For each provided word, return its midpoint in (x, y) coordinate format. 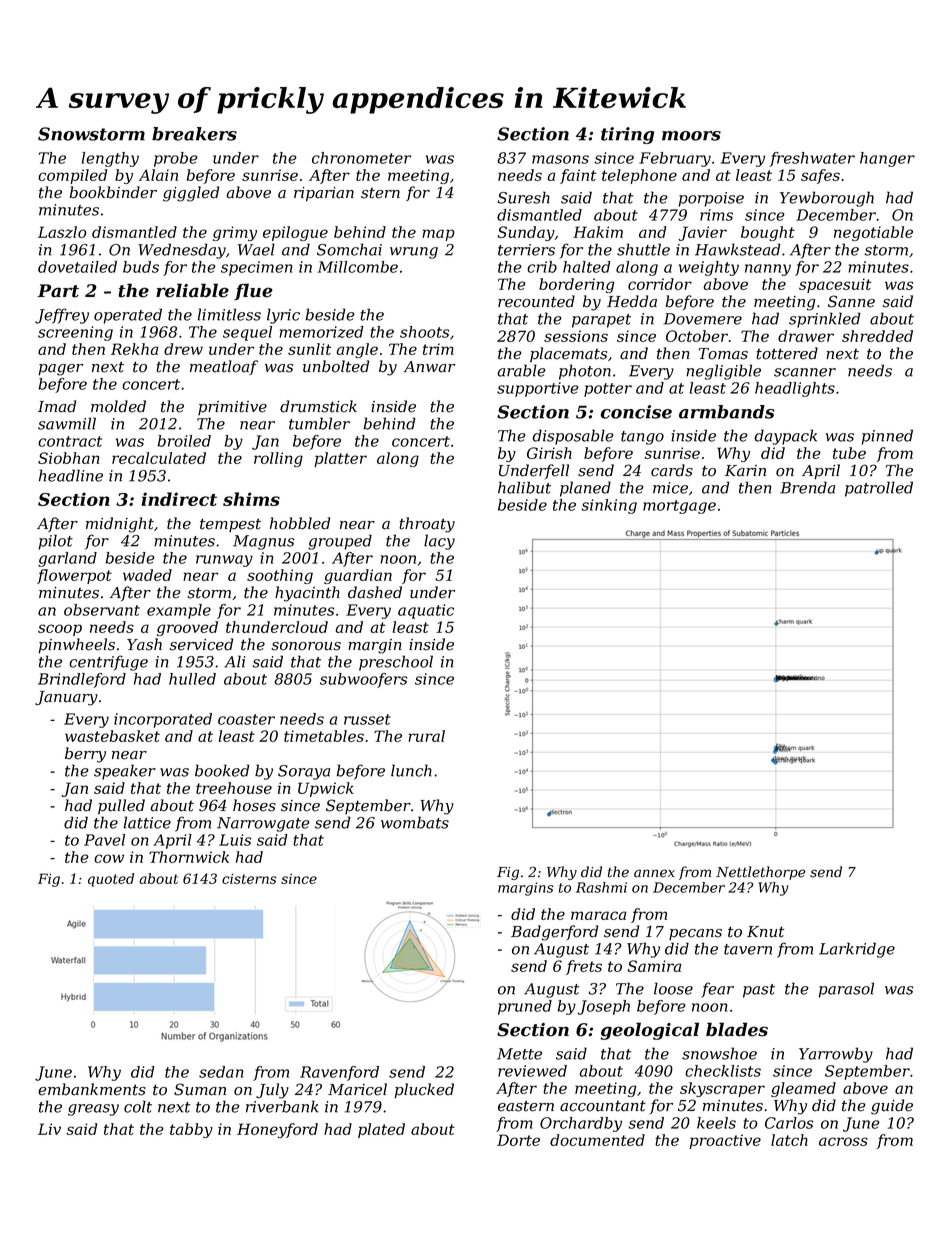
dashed (375, 592)
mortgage (679, 507)
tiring (627, 135)
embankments (92, 1089)
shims (251, 499)
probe (176, 159)
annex (654, 873)
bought (768, 233)
